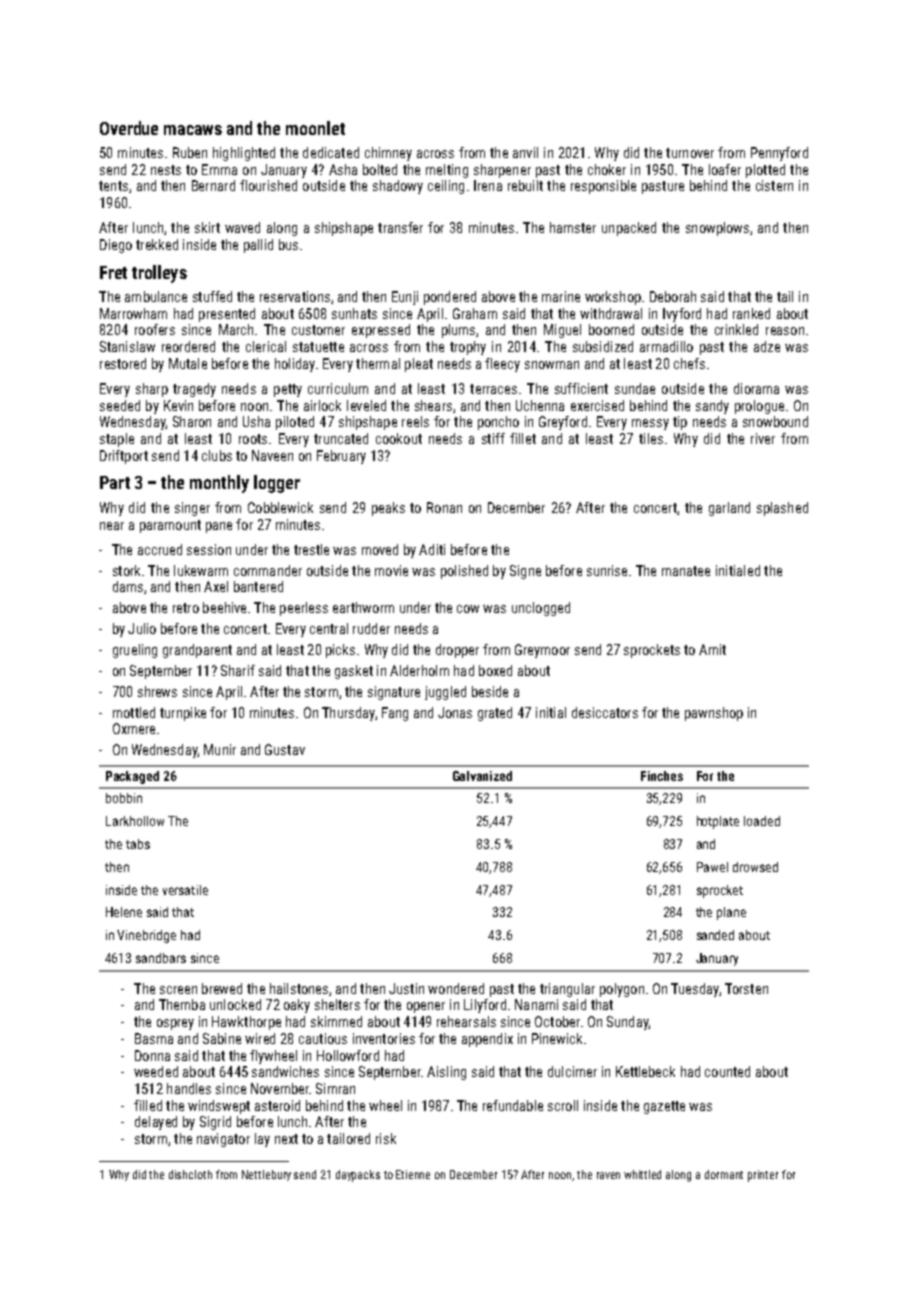 Image resolution: width=908 pixels, height=1316 pixels. Describe the element at coordinates (186, 608) in the screenshot. I see `retro` at that location.
